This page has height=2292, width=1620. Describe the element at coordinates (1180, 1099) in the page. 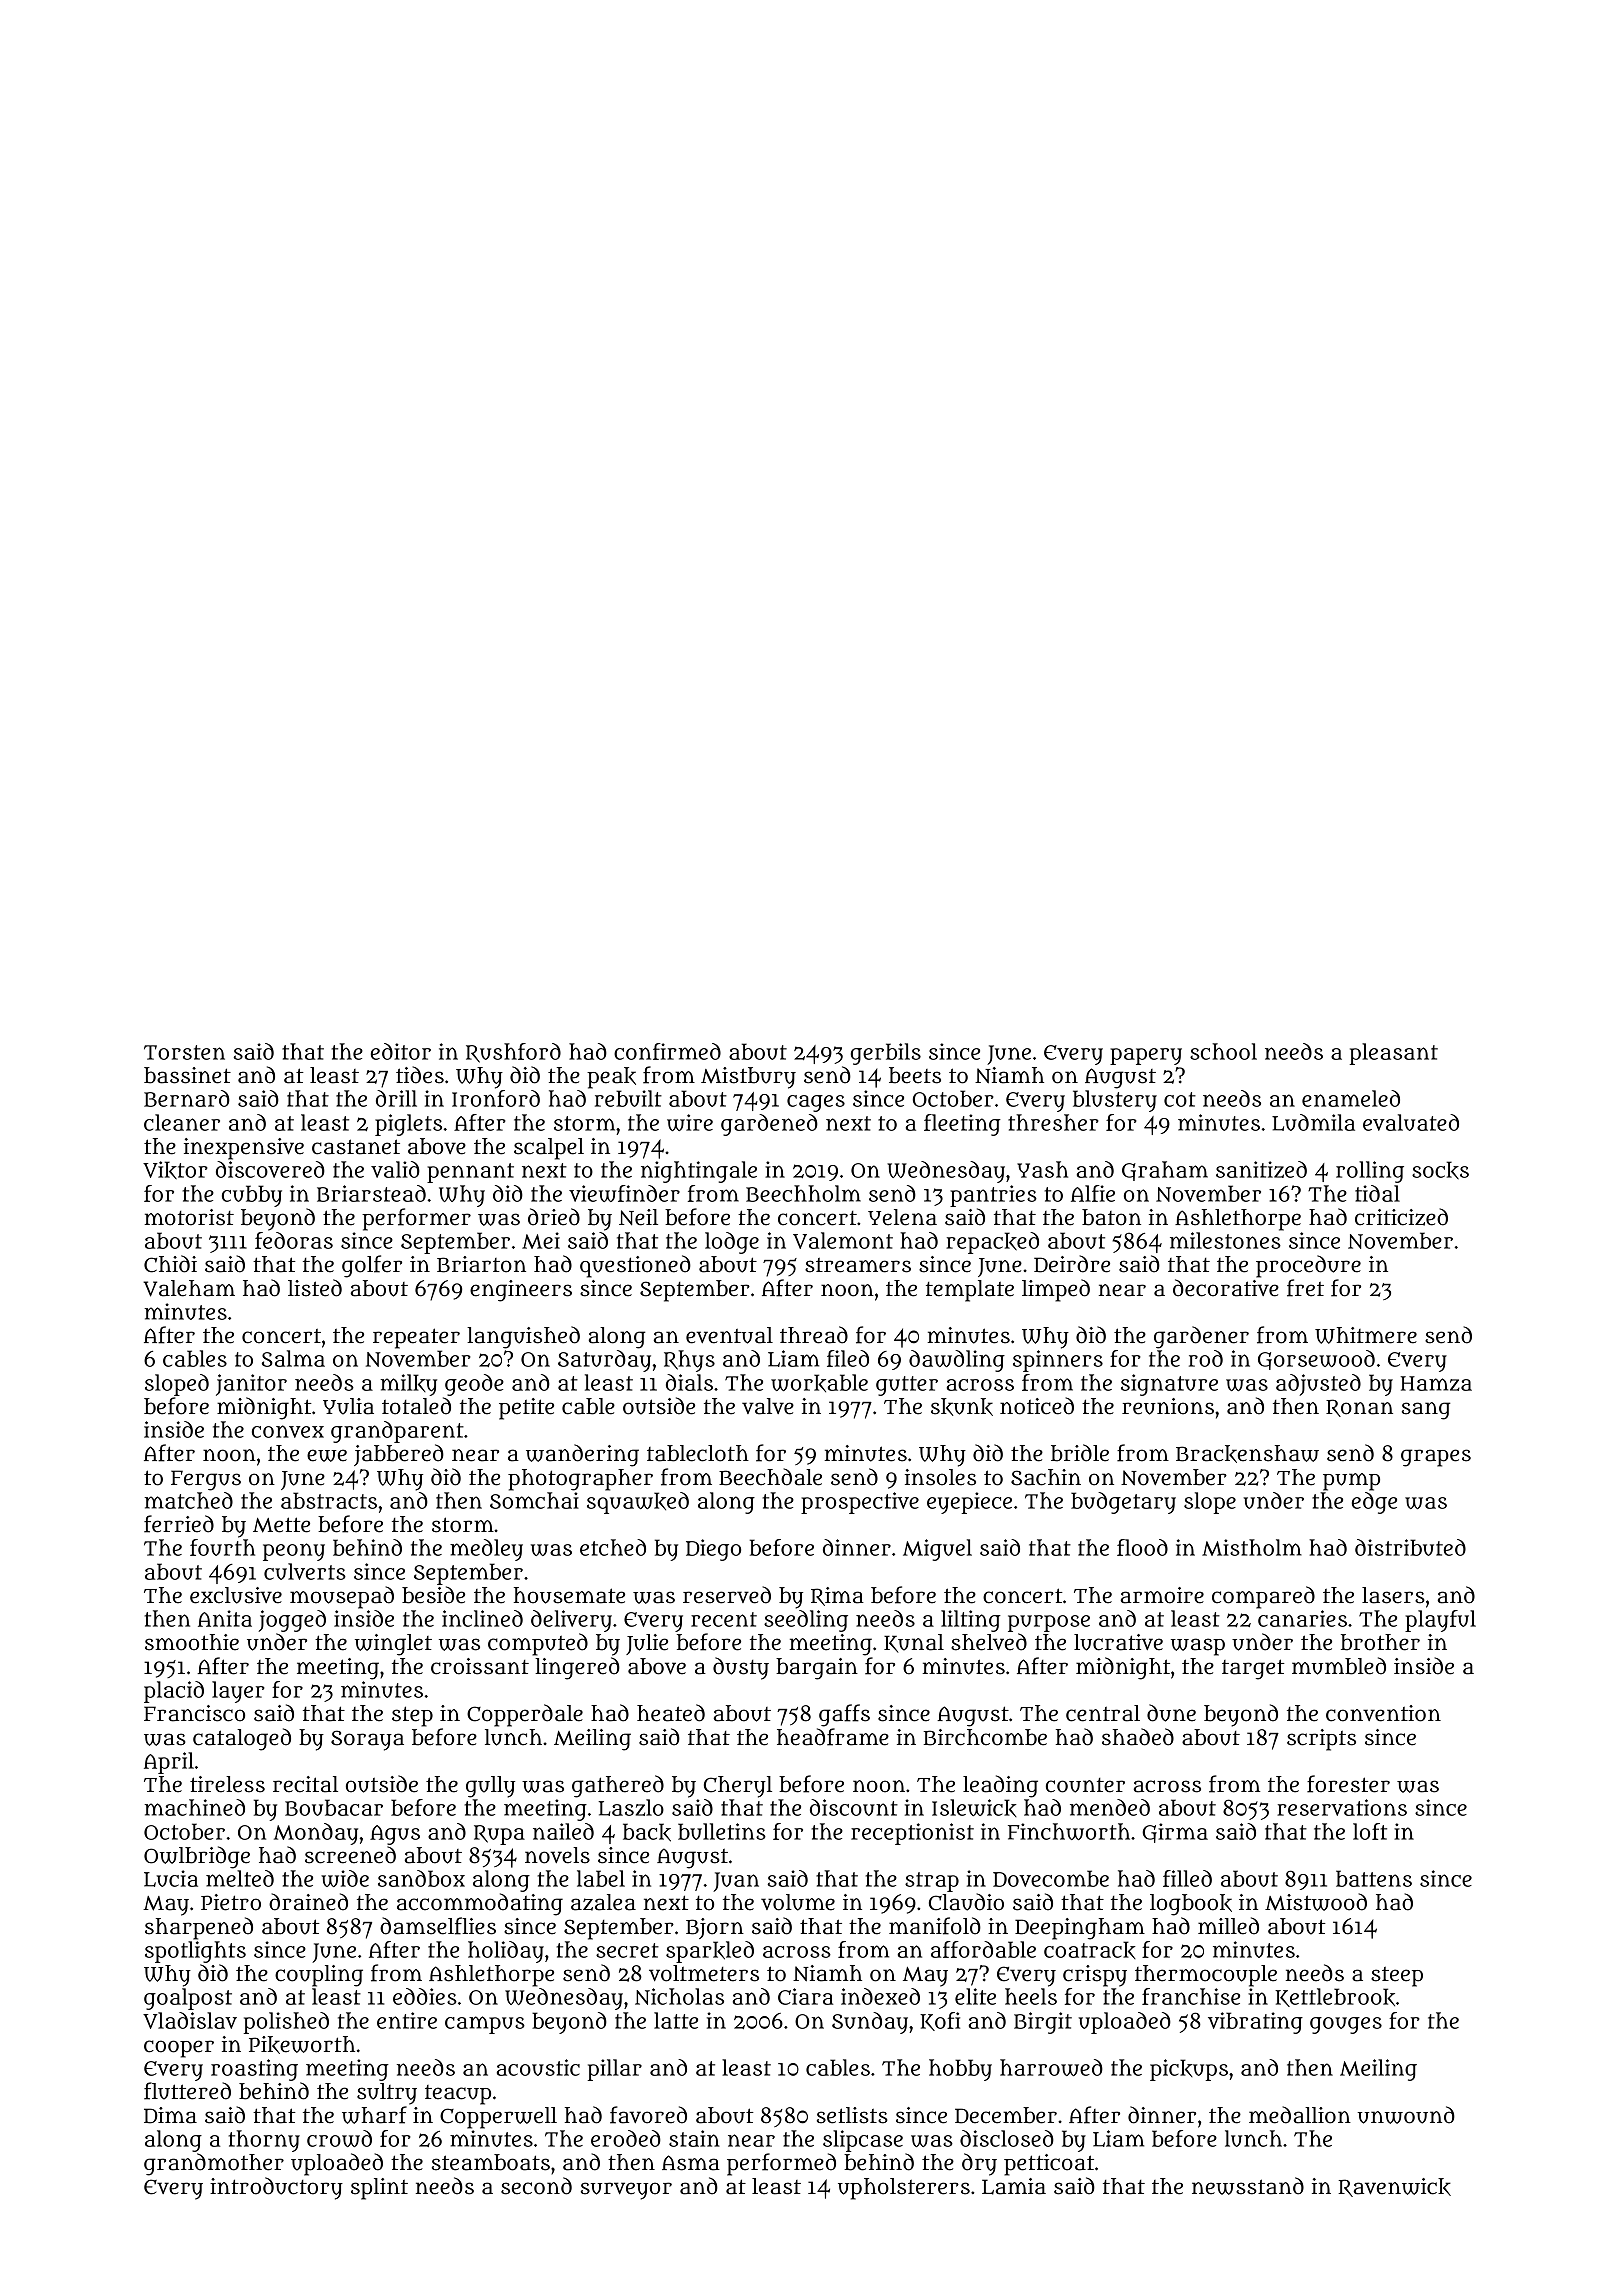

I see `cot` at that location.
